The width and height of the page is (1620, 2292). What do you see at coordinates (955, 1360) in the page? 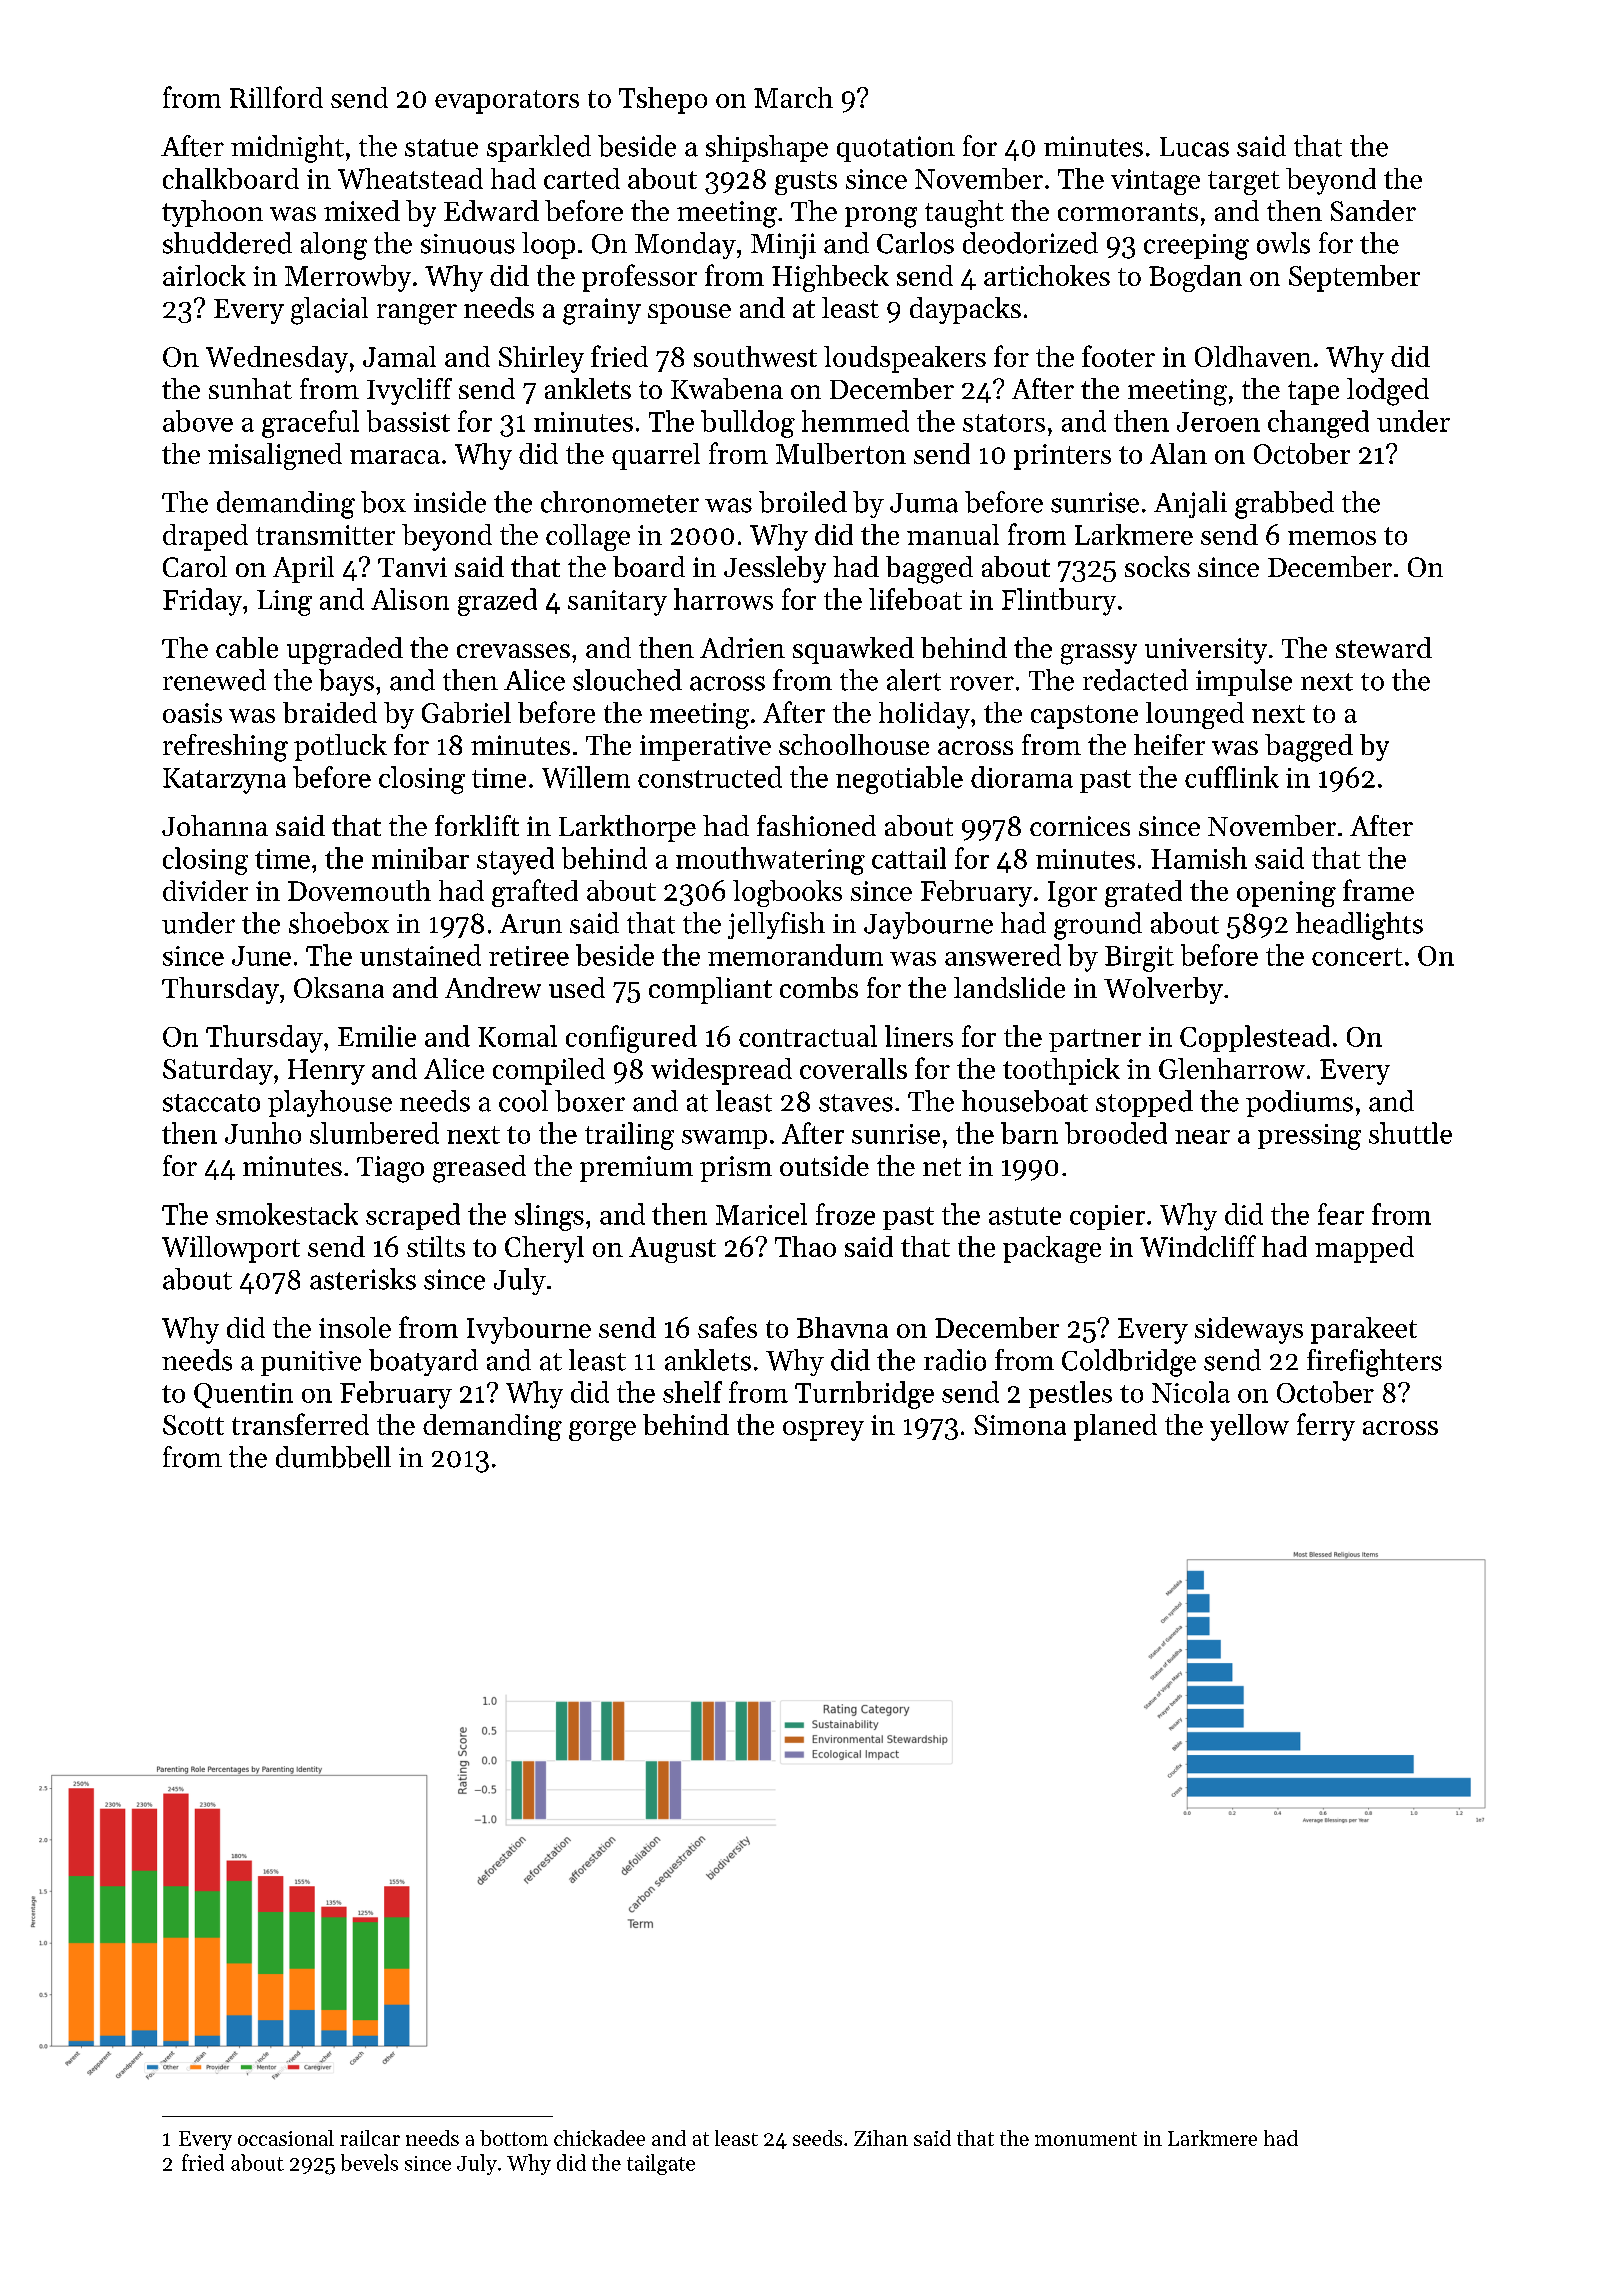
I see `radio` at bounding box center [955, 1360].
